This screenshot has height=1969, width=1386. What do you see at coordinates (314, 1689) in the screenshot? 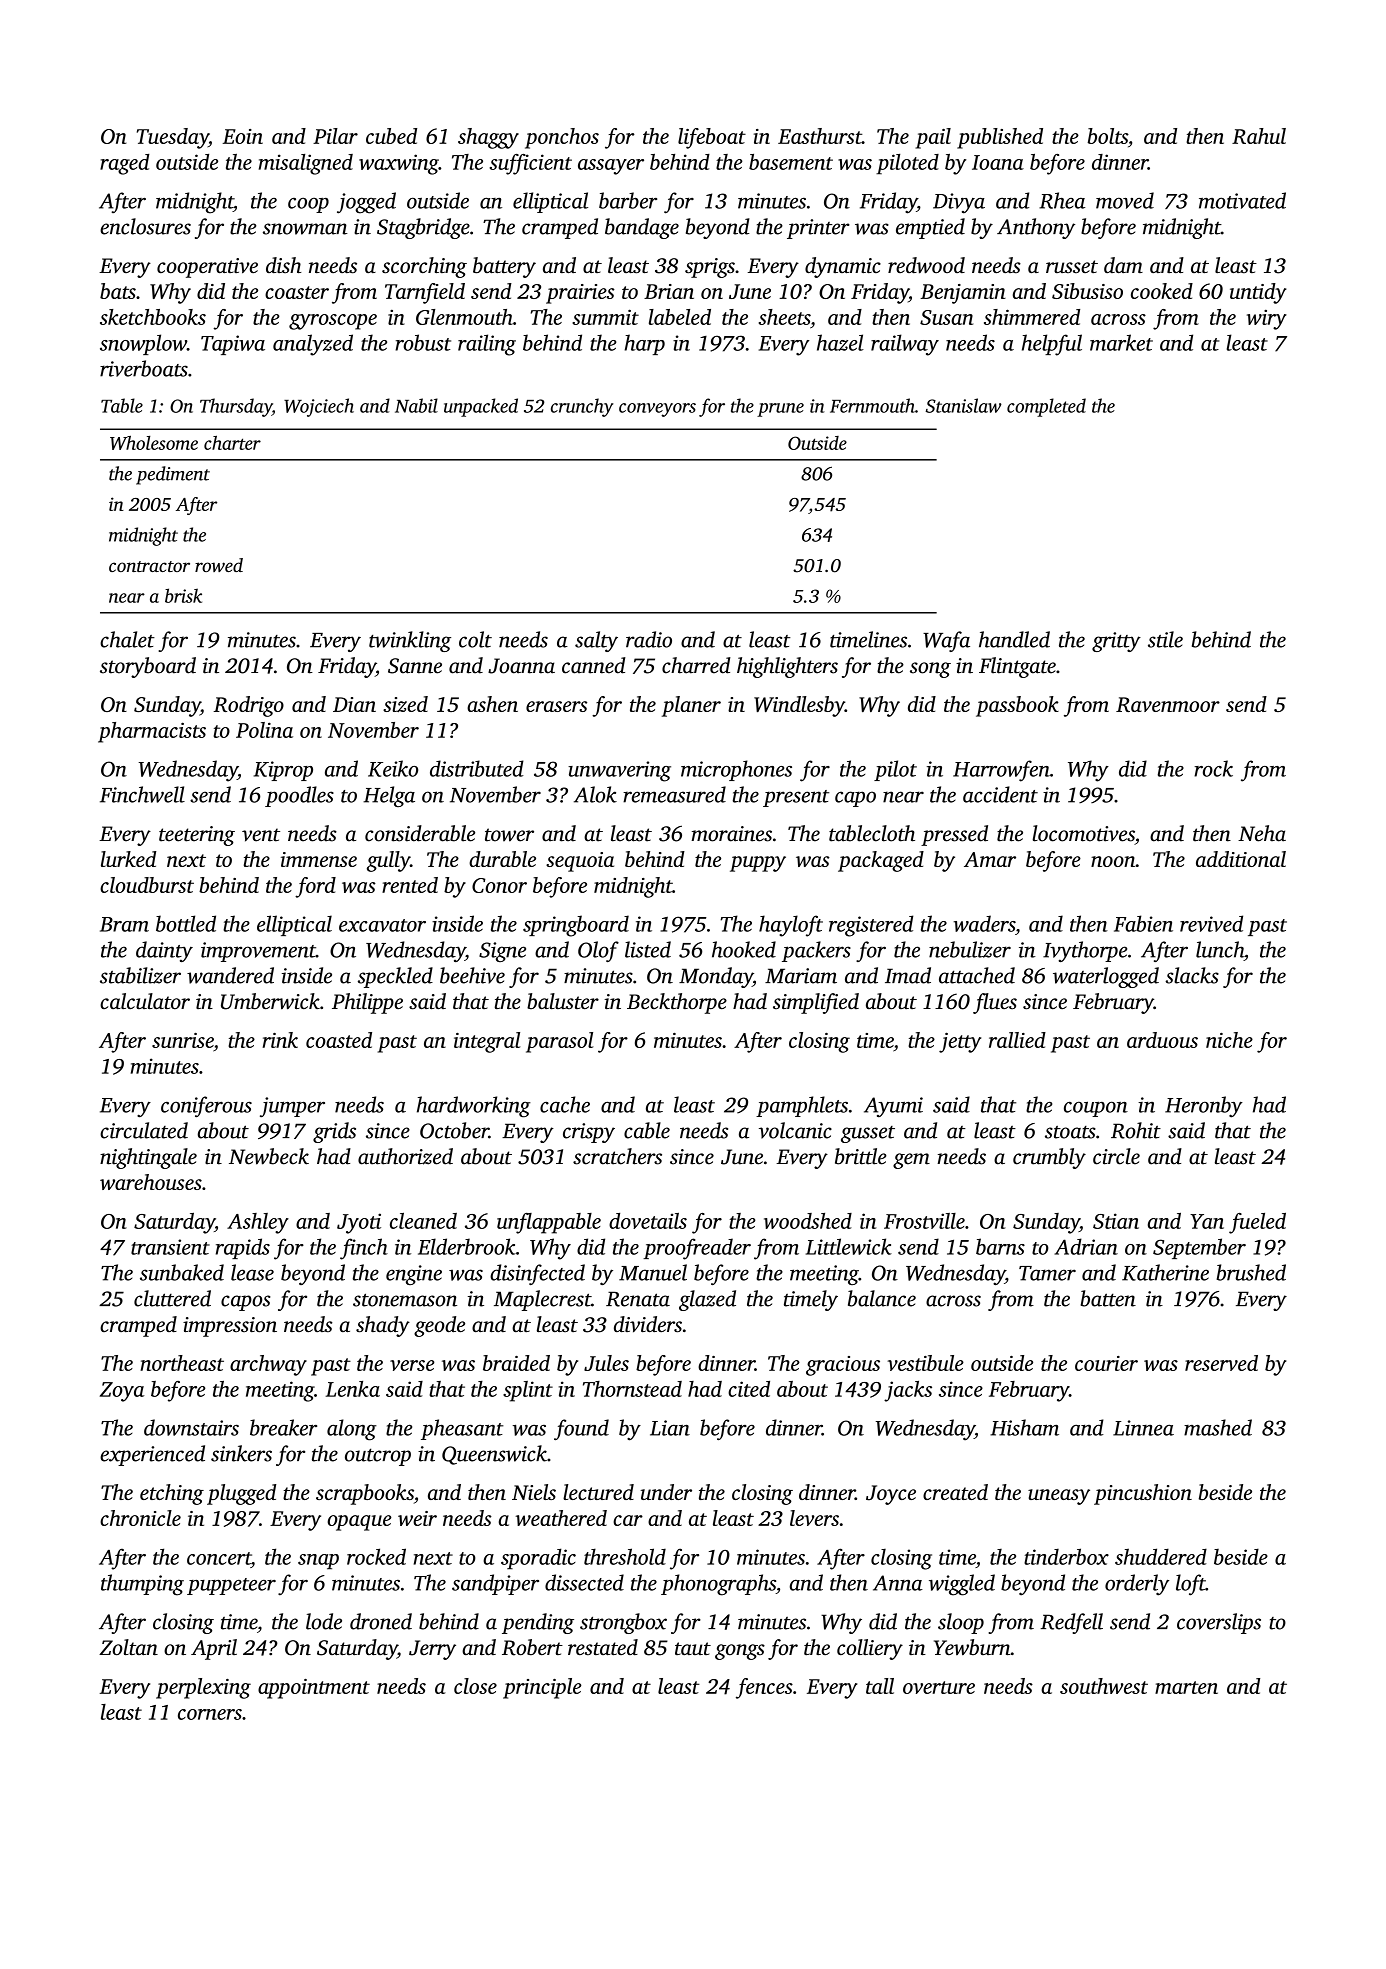
I see `appointment` at bounding box center [314, 1689].
